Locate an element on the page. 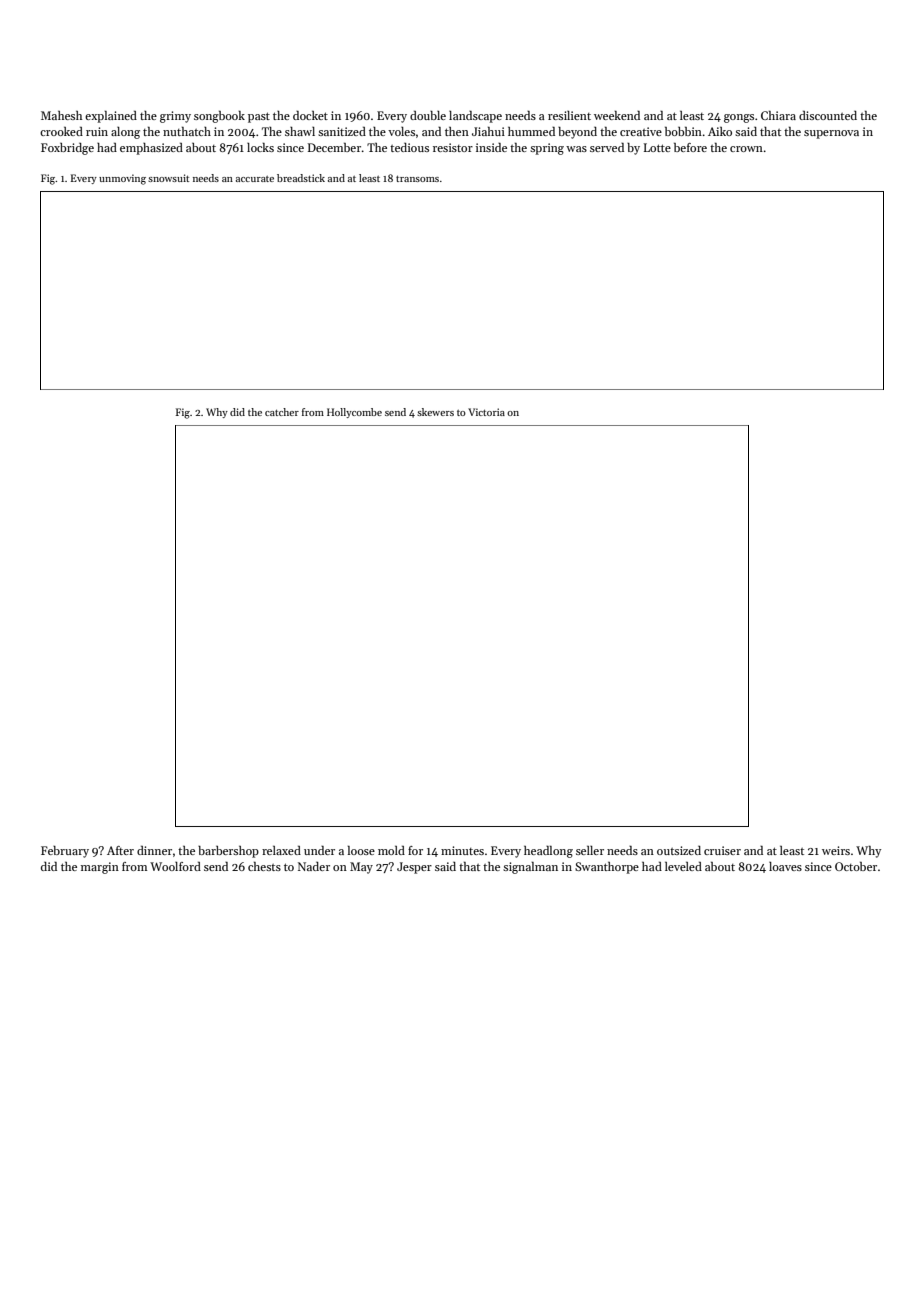 The image size is (924, 1308). headlong is located at coordinates (548, 852).
